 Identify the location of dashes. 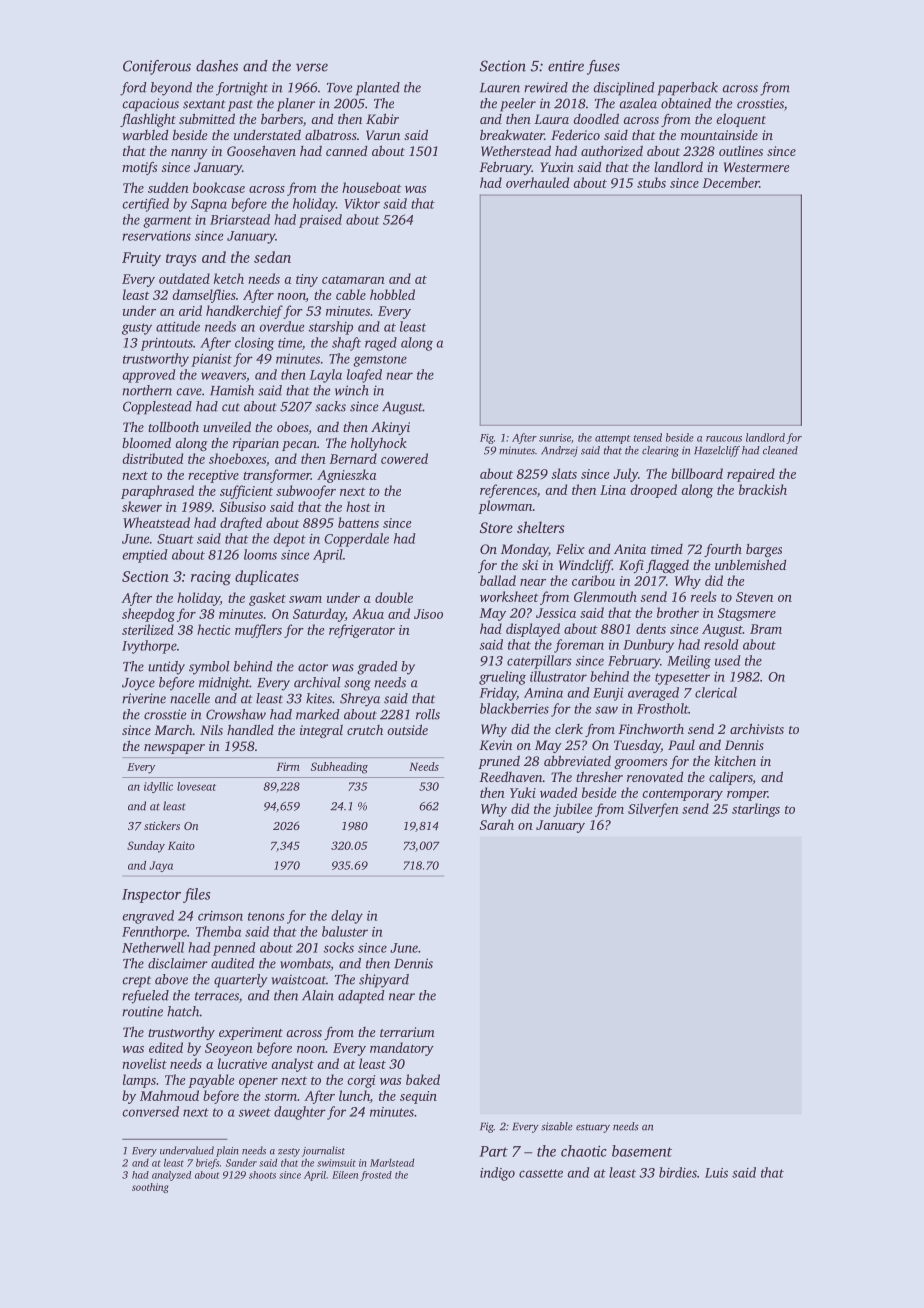
(217, 66).
